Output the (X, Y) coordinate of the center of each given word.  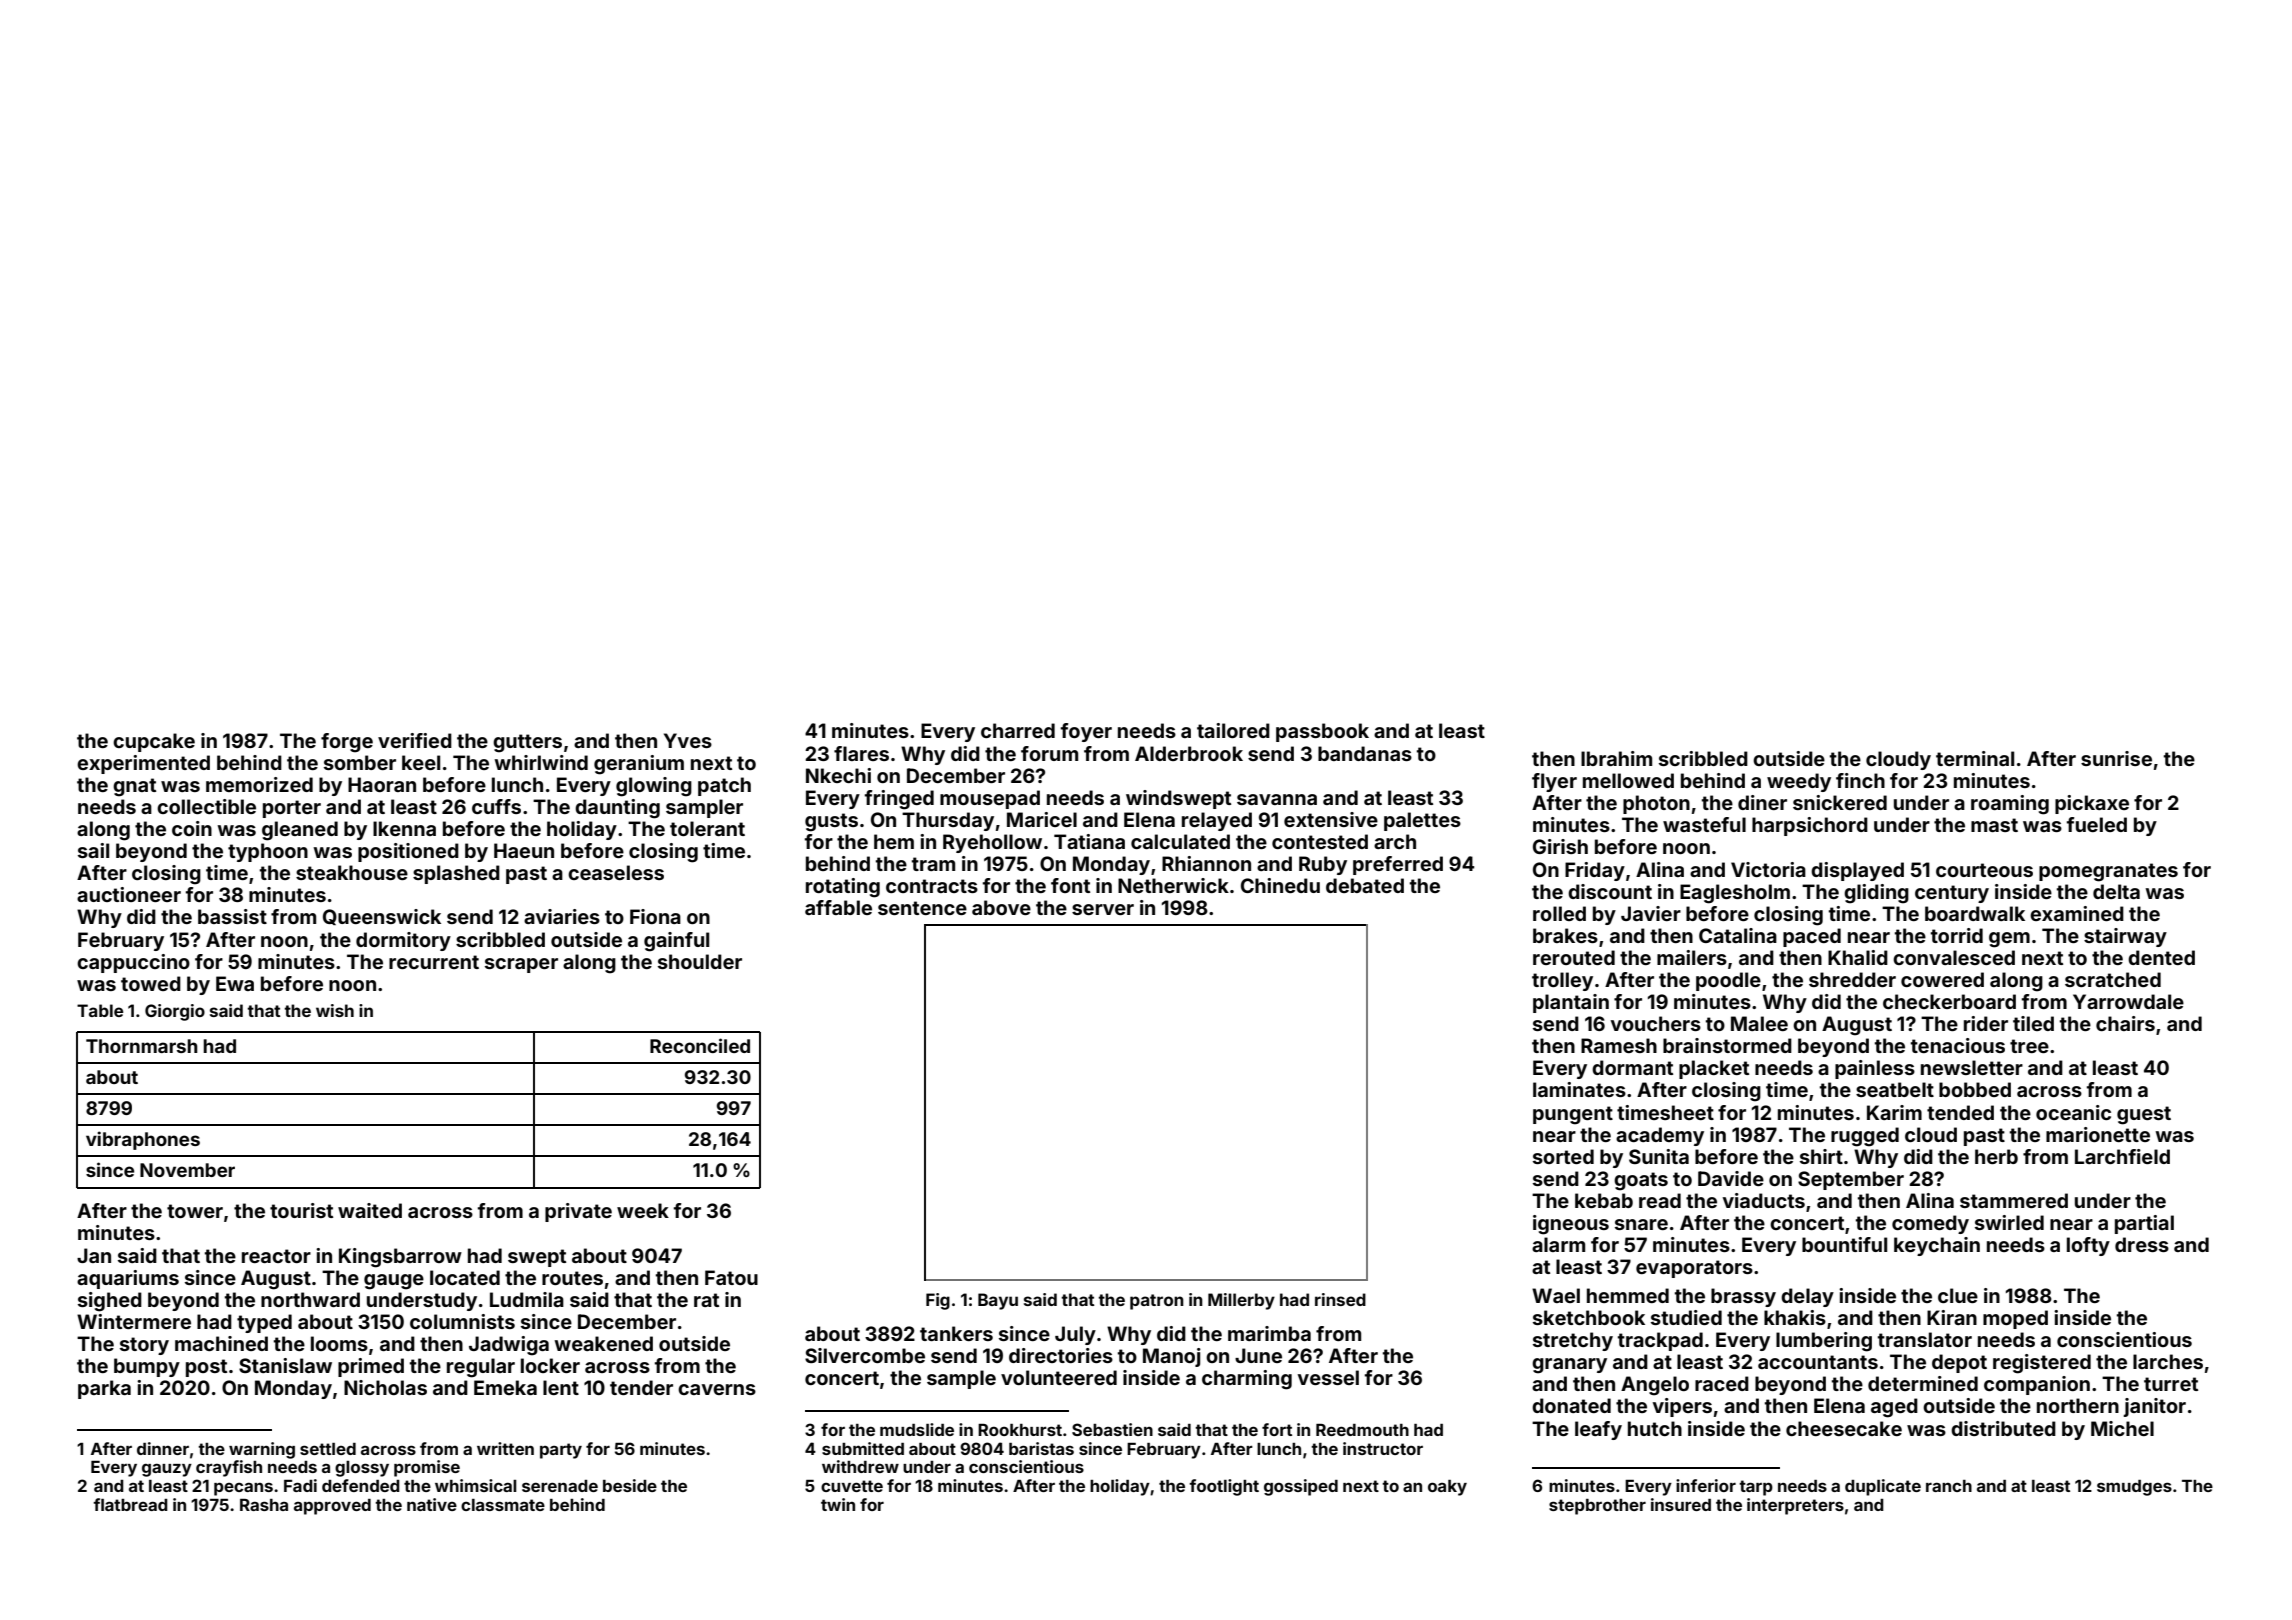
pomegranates (2108, 872)
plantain (1571, 1003)
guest (2144, 1115)
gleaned (300, 831)
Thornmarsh (142, 1046)
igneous (1571, 1225)
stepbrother (1597, 1507)
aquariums (128, 1279)
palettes (1422, 821)
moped (2015, 1319)
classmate (503, 1505)
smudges (2134, 1488)
